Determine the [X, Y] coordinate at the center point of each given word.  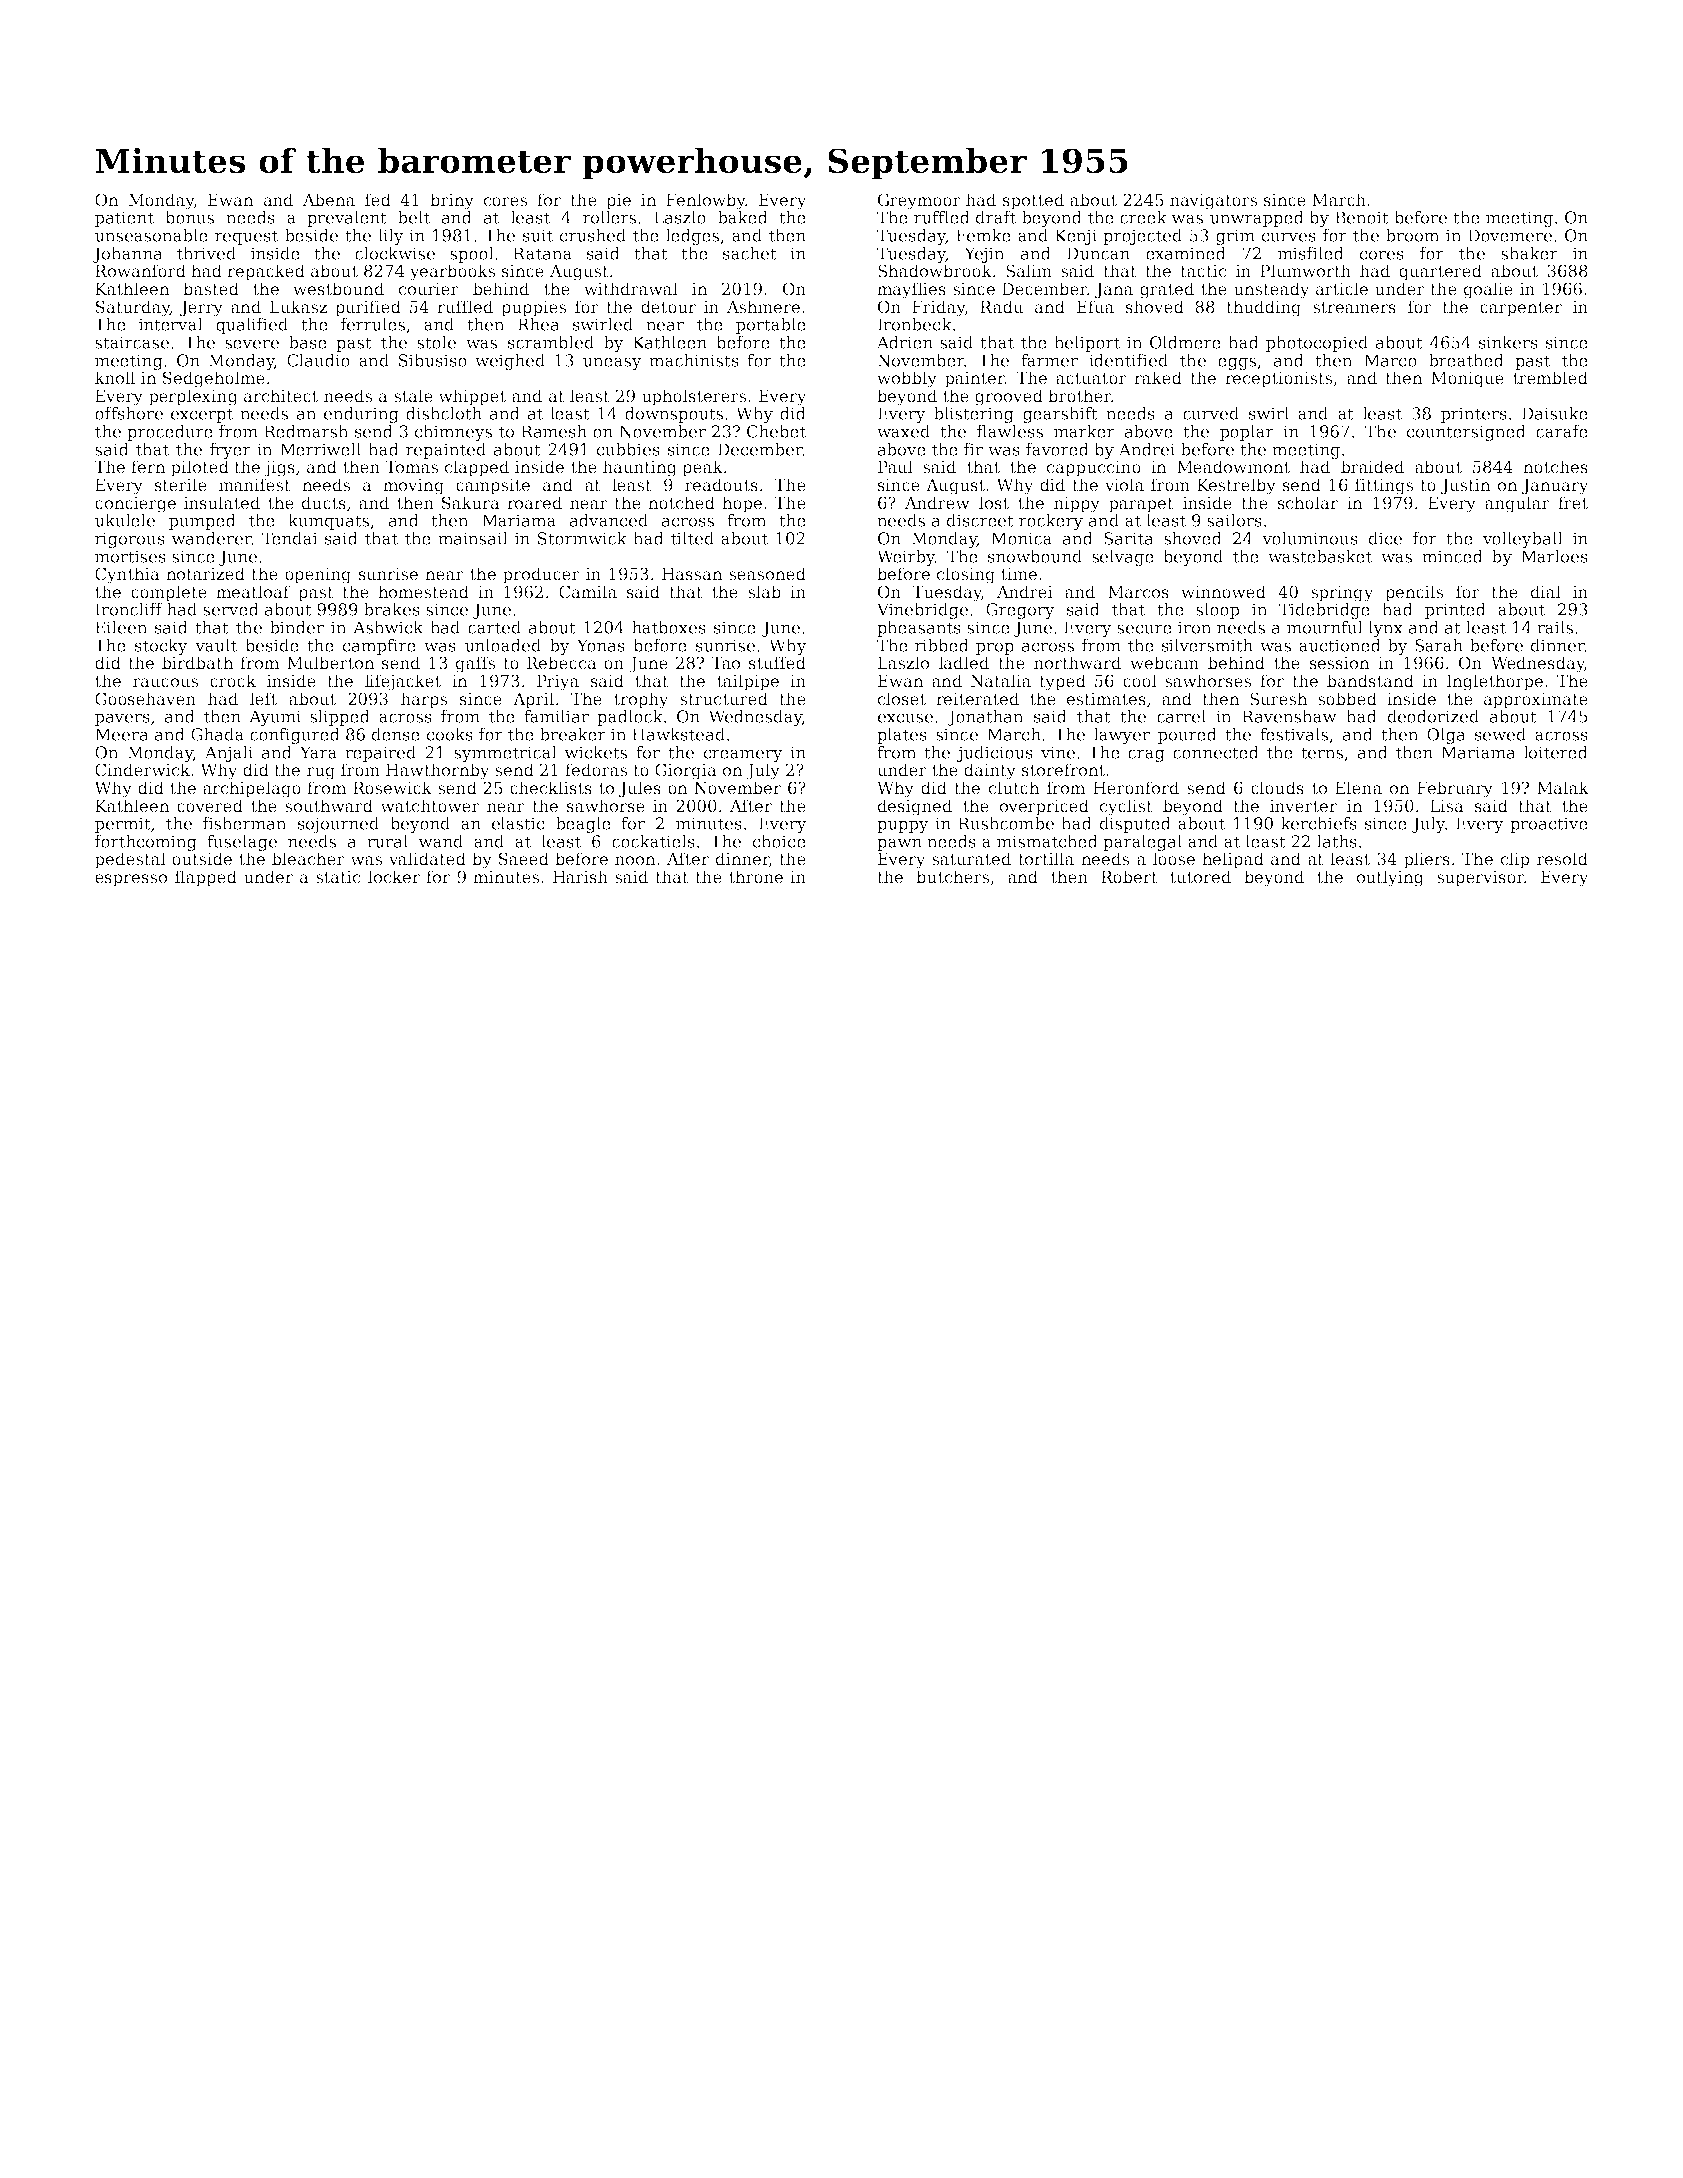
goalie [1488, 290]
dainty [990, 771]
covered [210, 806]
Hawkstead [678, 734]
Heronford [1136, 788]
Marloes [1554, 556]
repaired [380, 754]
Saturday [133, 308]
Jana [1114, 291]
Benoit [1362, 217]
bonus [189, 217]
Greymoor [919, 201]
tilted [692, 538]
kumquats [328, 522]
